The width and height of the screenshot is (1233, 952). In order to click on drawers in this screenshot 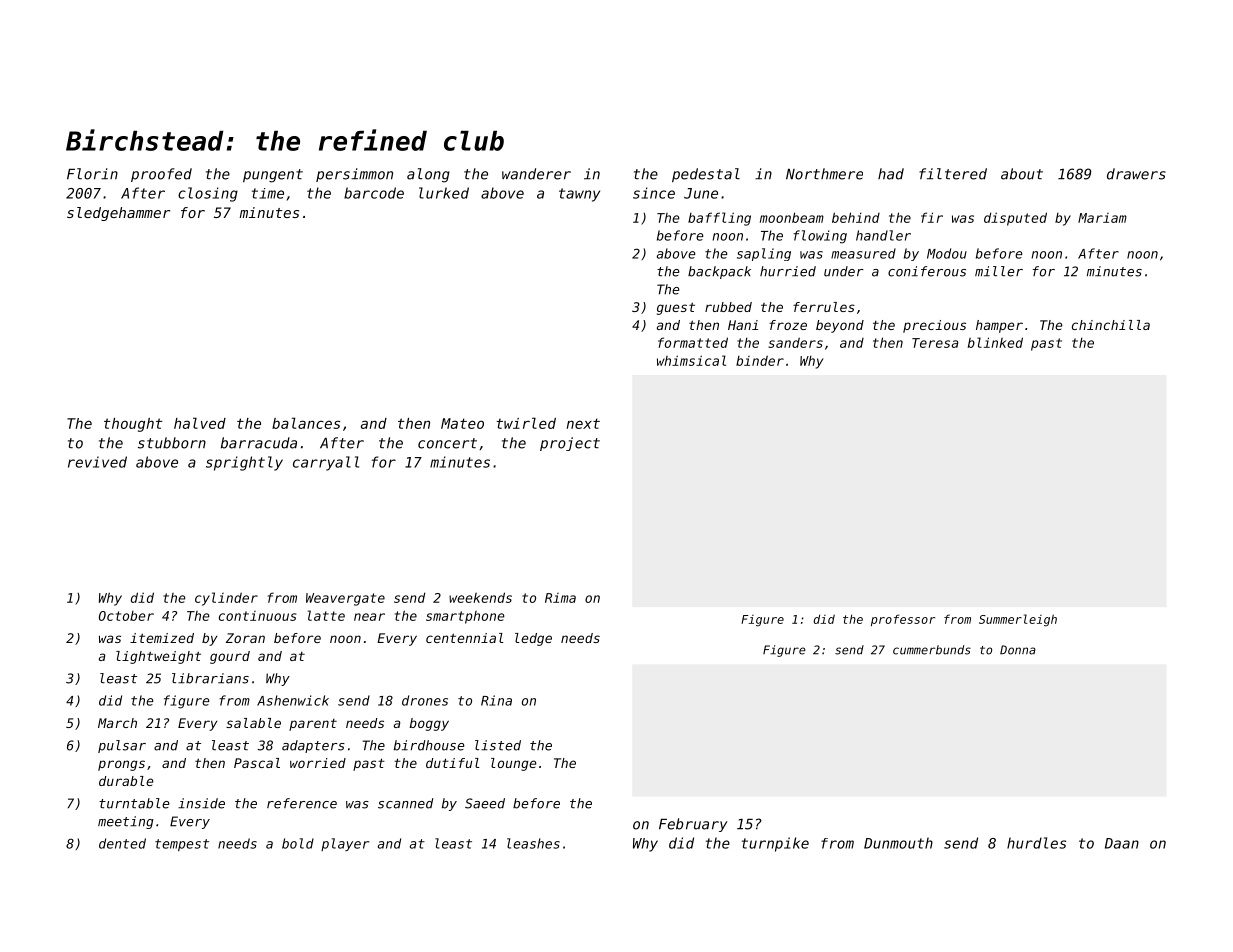, I will do `click(1136, 174)`.
